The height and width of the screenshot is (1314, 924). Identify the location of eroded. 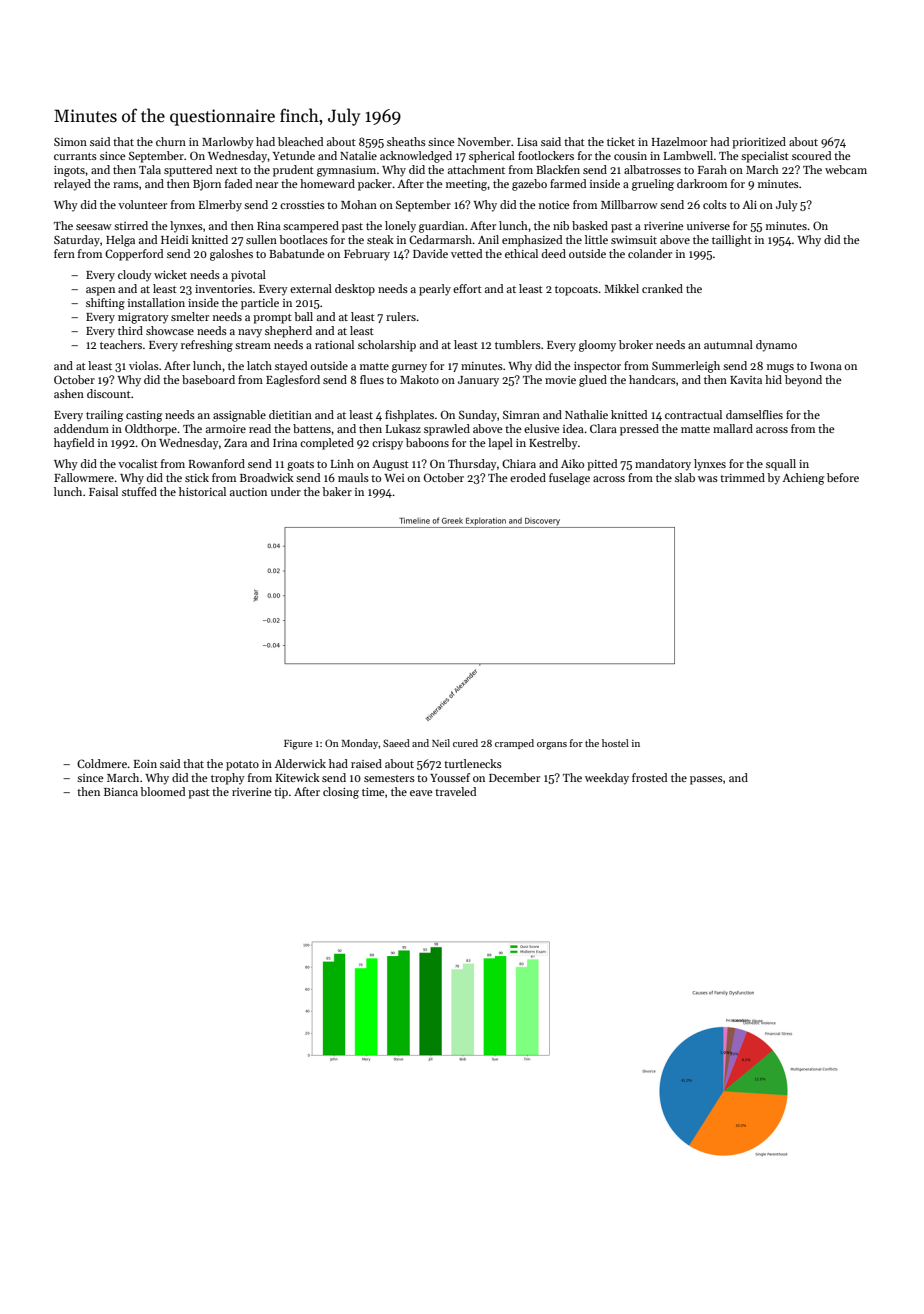
(528, 477).
